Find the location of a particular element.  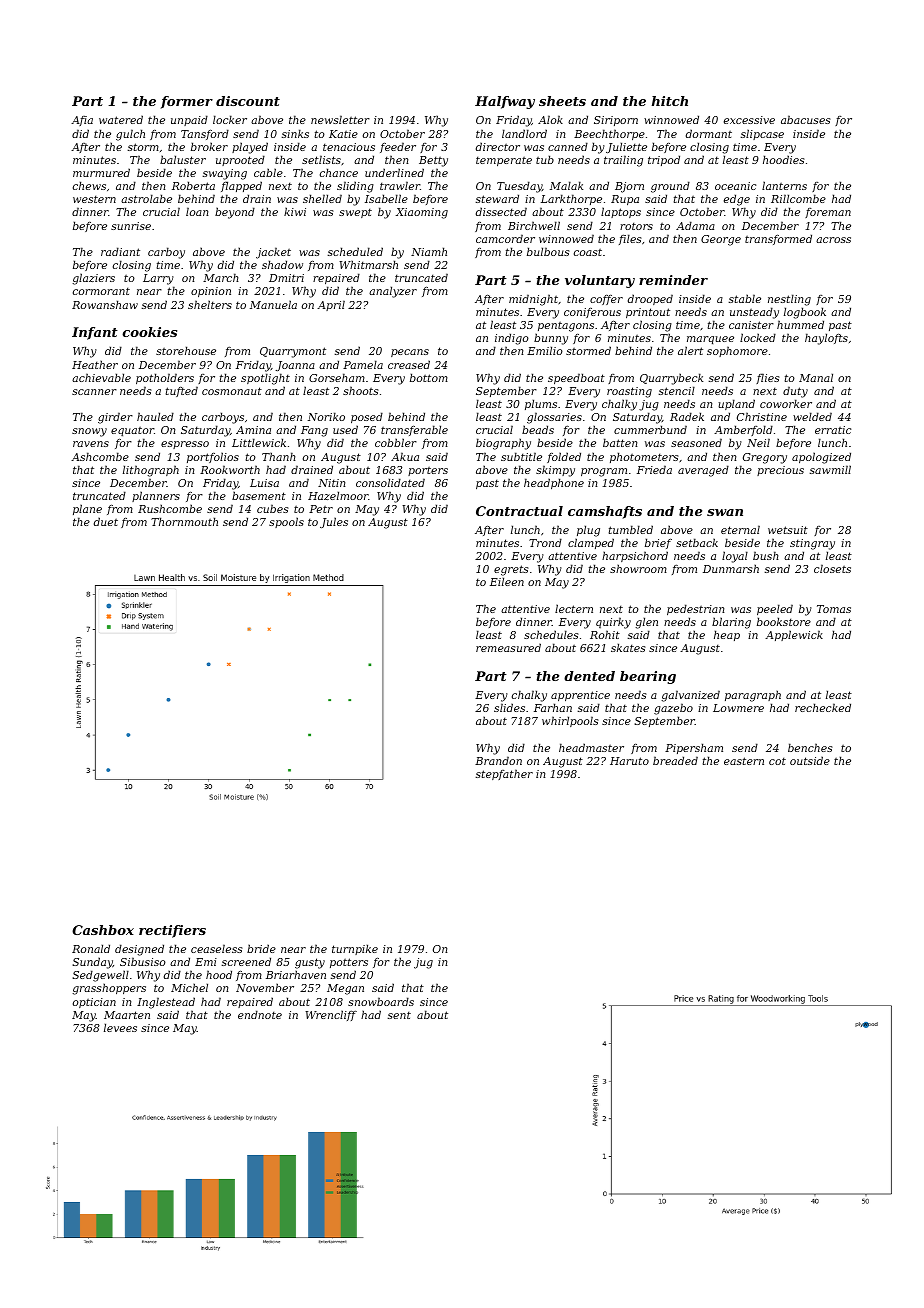

slides is located at coordinates (509, 707).
